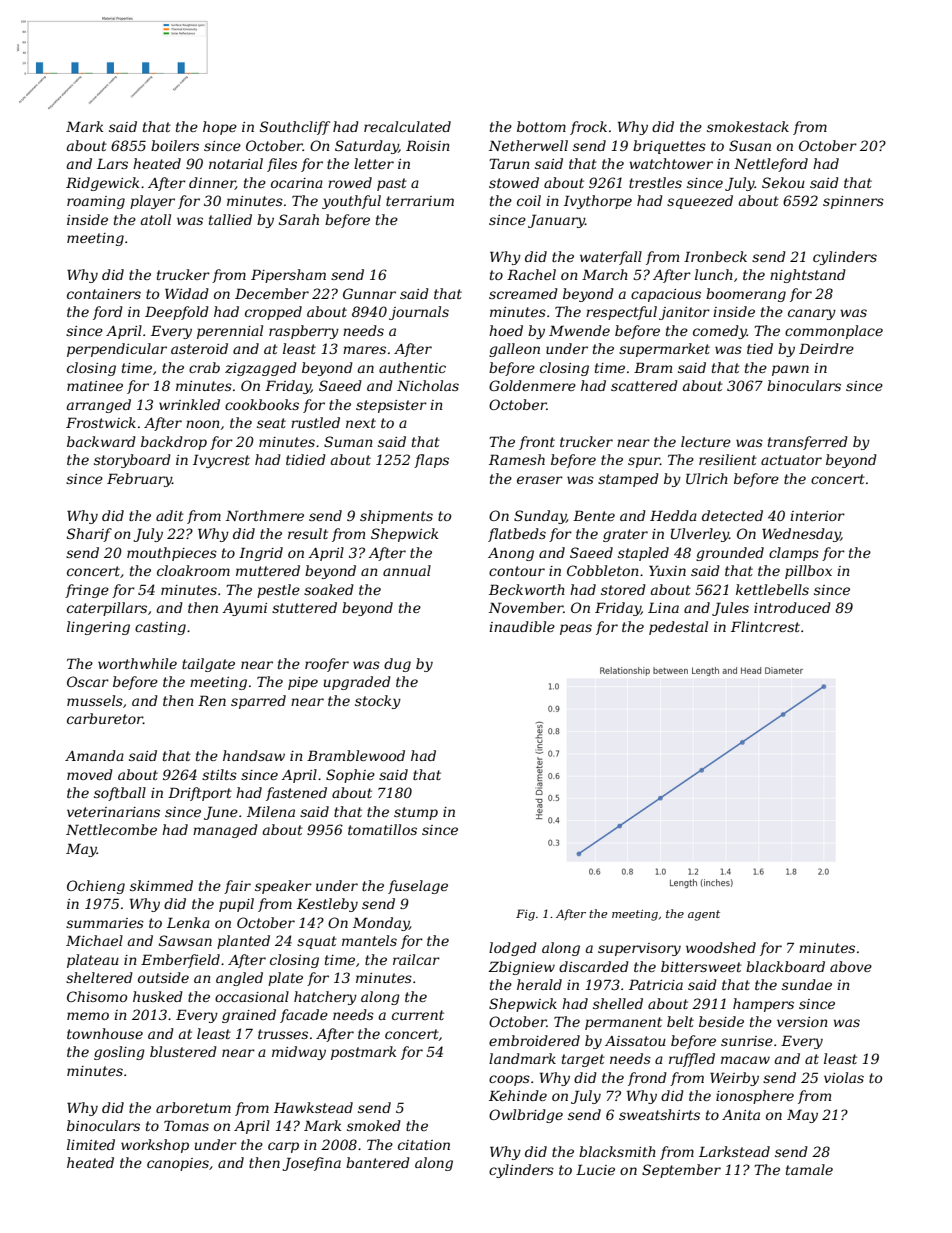  What do you see at coordinates (851, 966) in the image?
I see `above` at bounding box center [851, 966].
